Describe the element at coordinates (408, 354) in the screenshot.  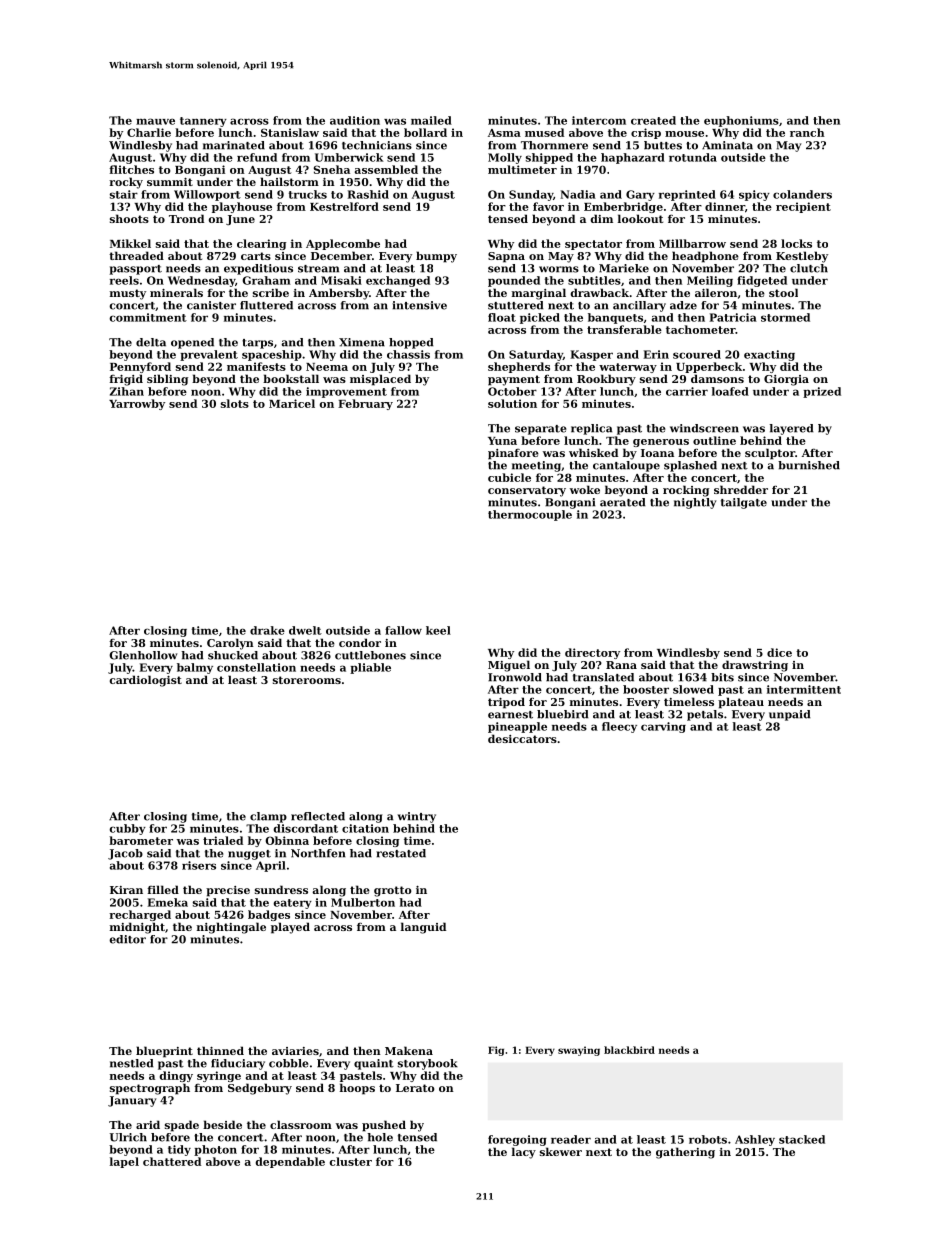
I see `chassis` at that location.
